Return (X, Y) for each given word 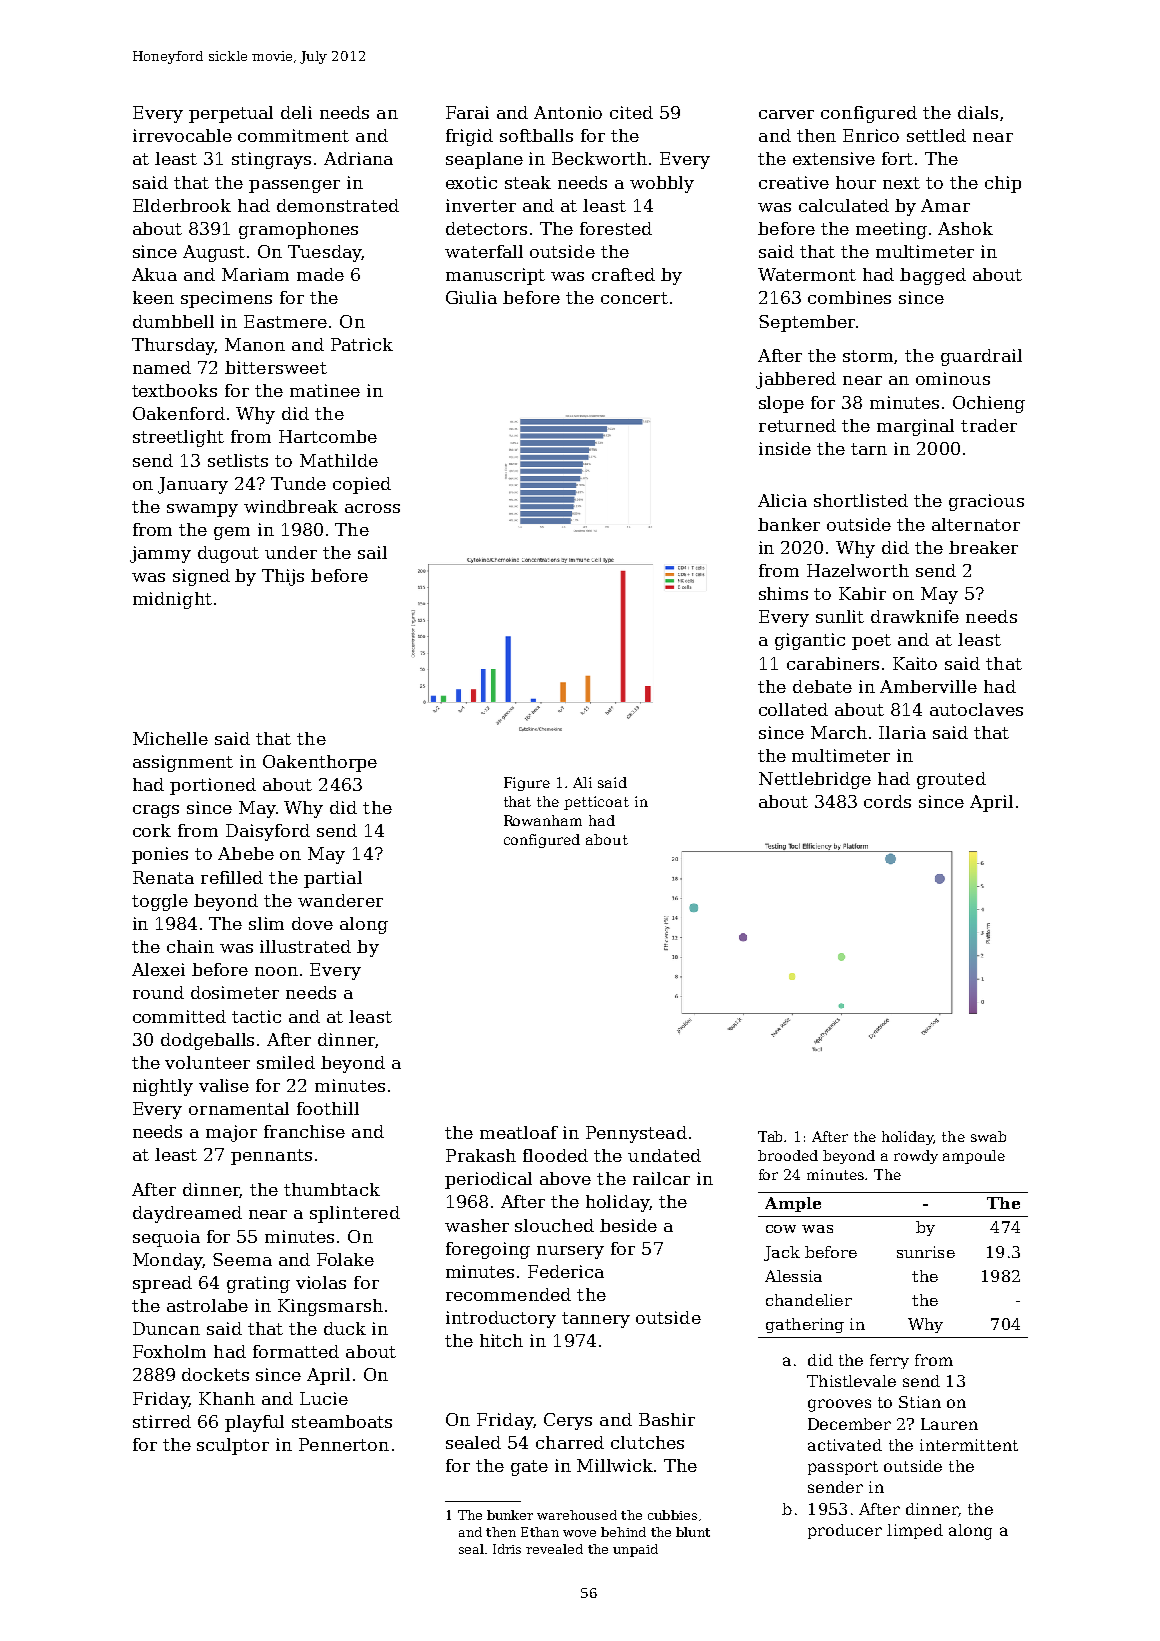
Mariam (255, 274)
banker (789, 524)
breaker (983, 547)
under (291, 552)
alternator (976, 524)
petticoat (596, 803)
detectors (486, 228)
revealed (554, 1549)
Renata (163, 877)
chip (1003, 184)
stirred (162, 1421)
